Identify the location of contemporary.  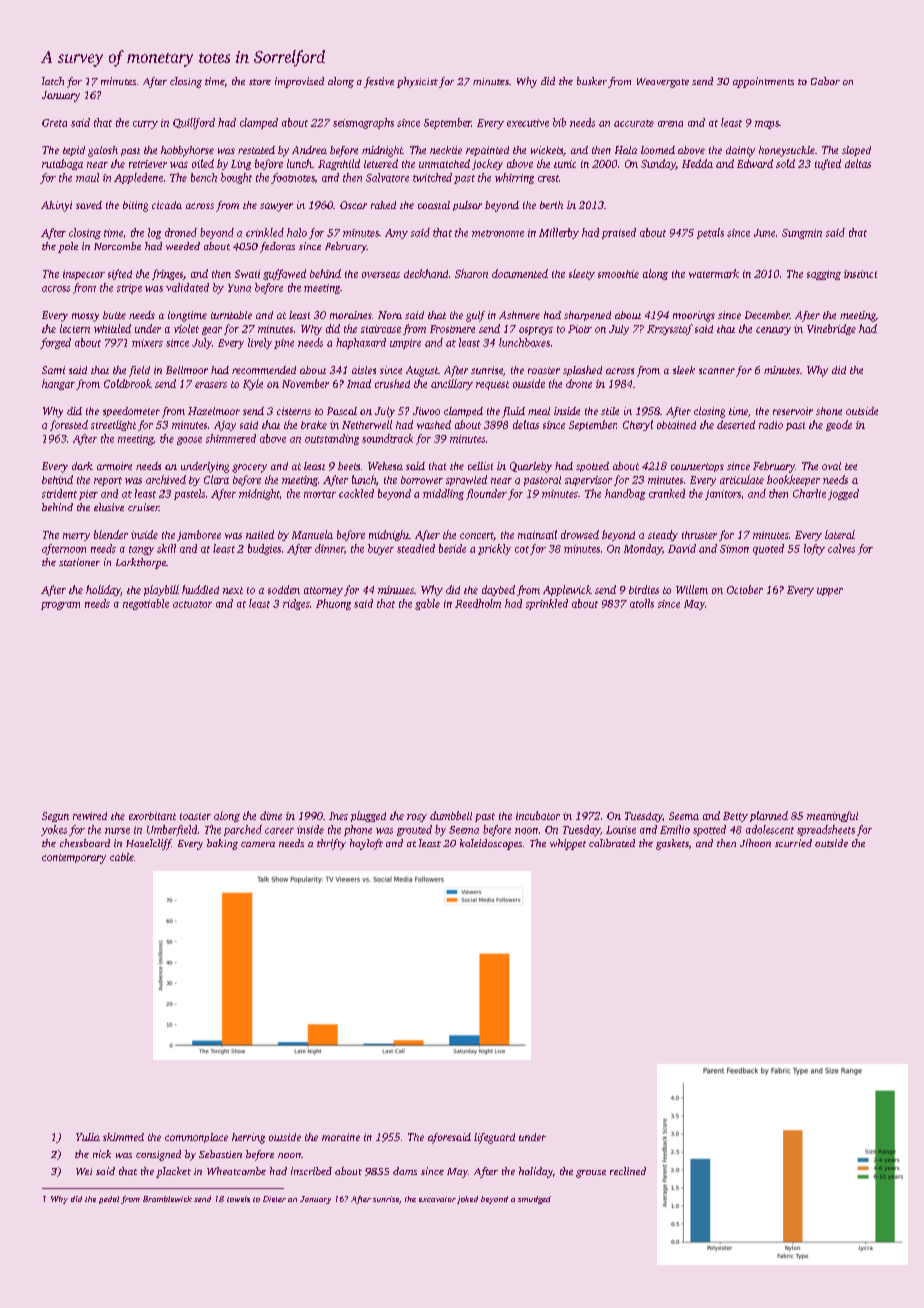
(74, 859).
